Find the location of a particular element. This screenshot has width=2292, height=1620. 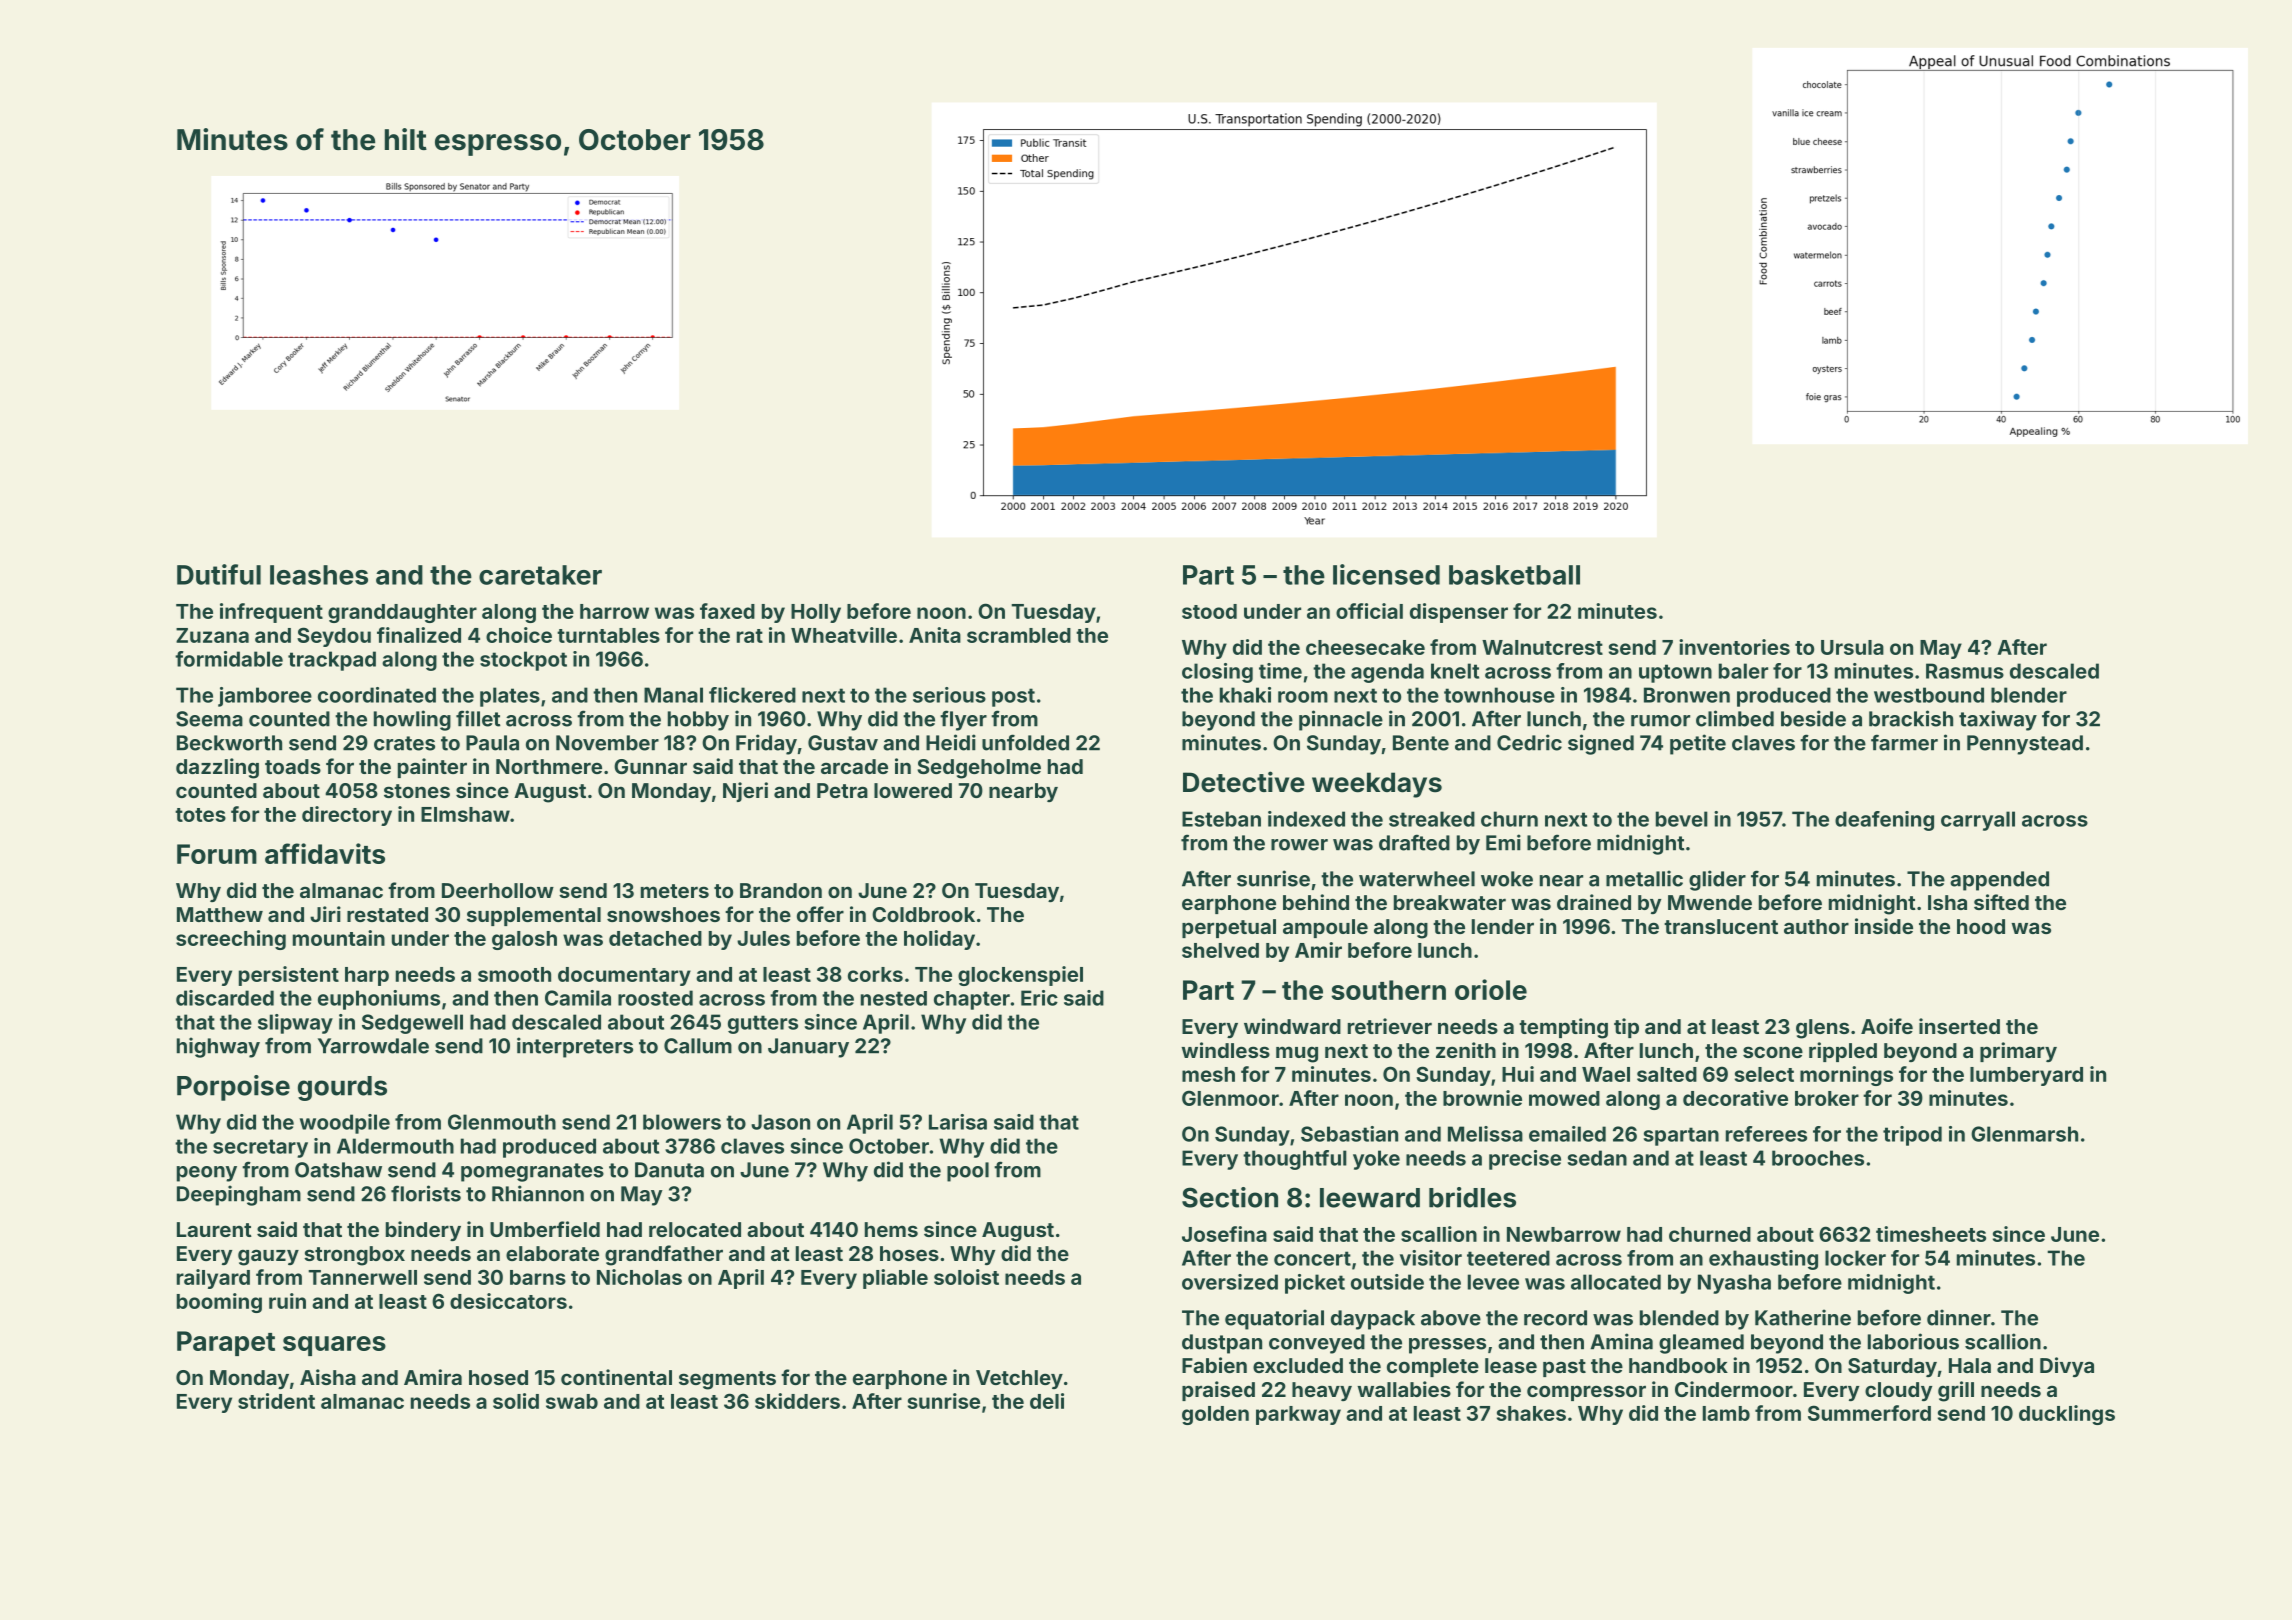

farmer is located at coordinates (1904, 742).
